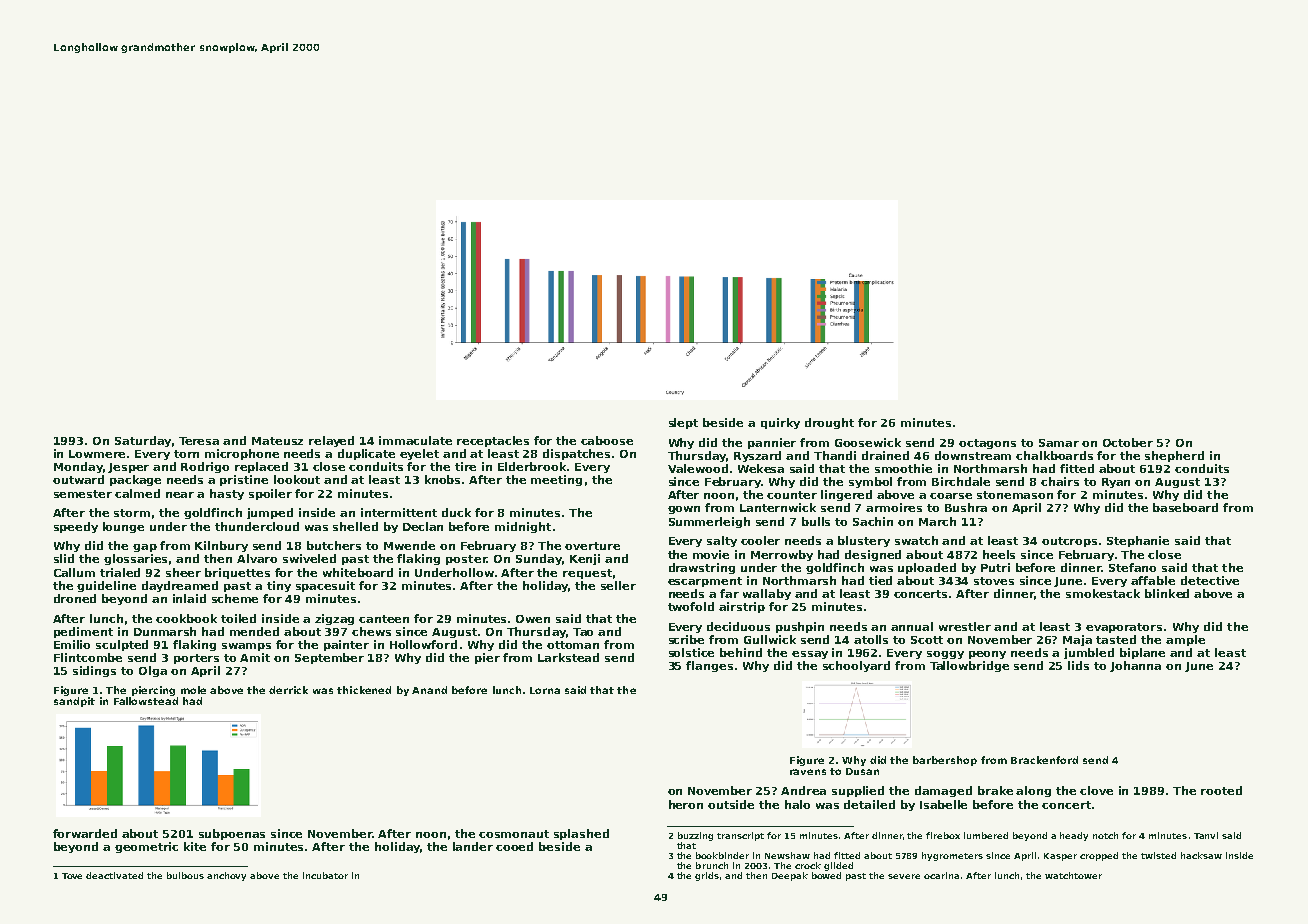 This document has width=1308, height=924. What do you see at coordinates (1135, 666) in the document?
I see `Johanna` at bounding box center [1135, 666].
